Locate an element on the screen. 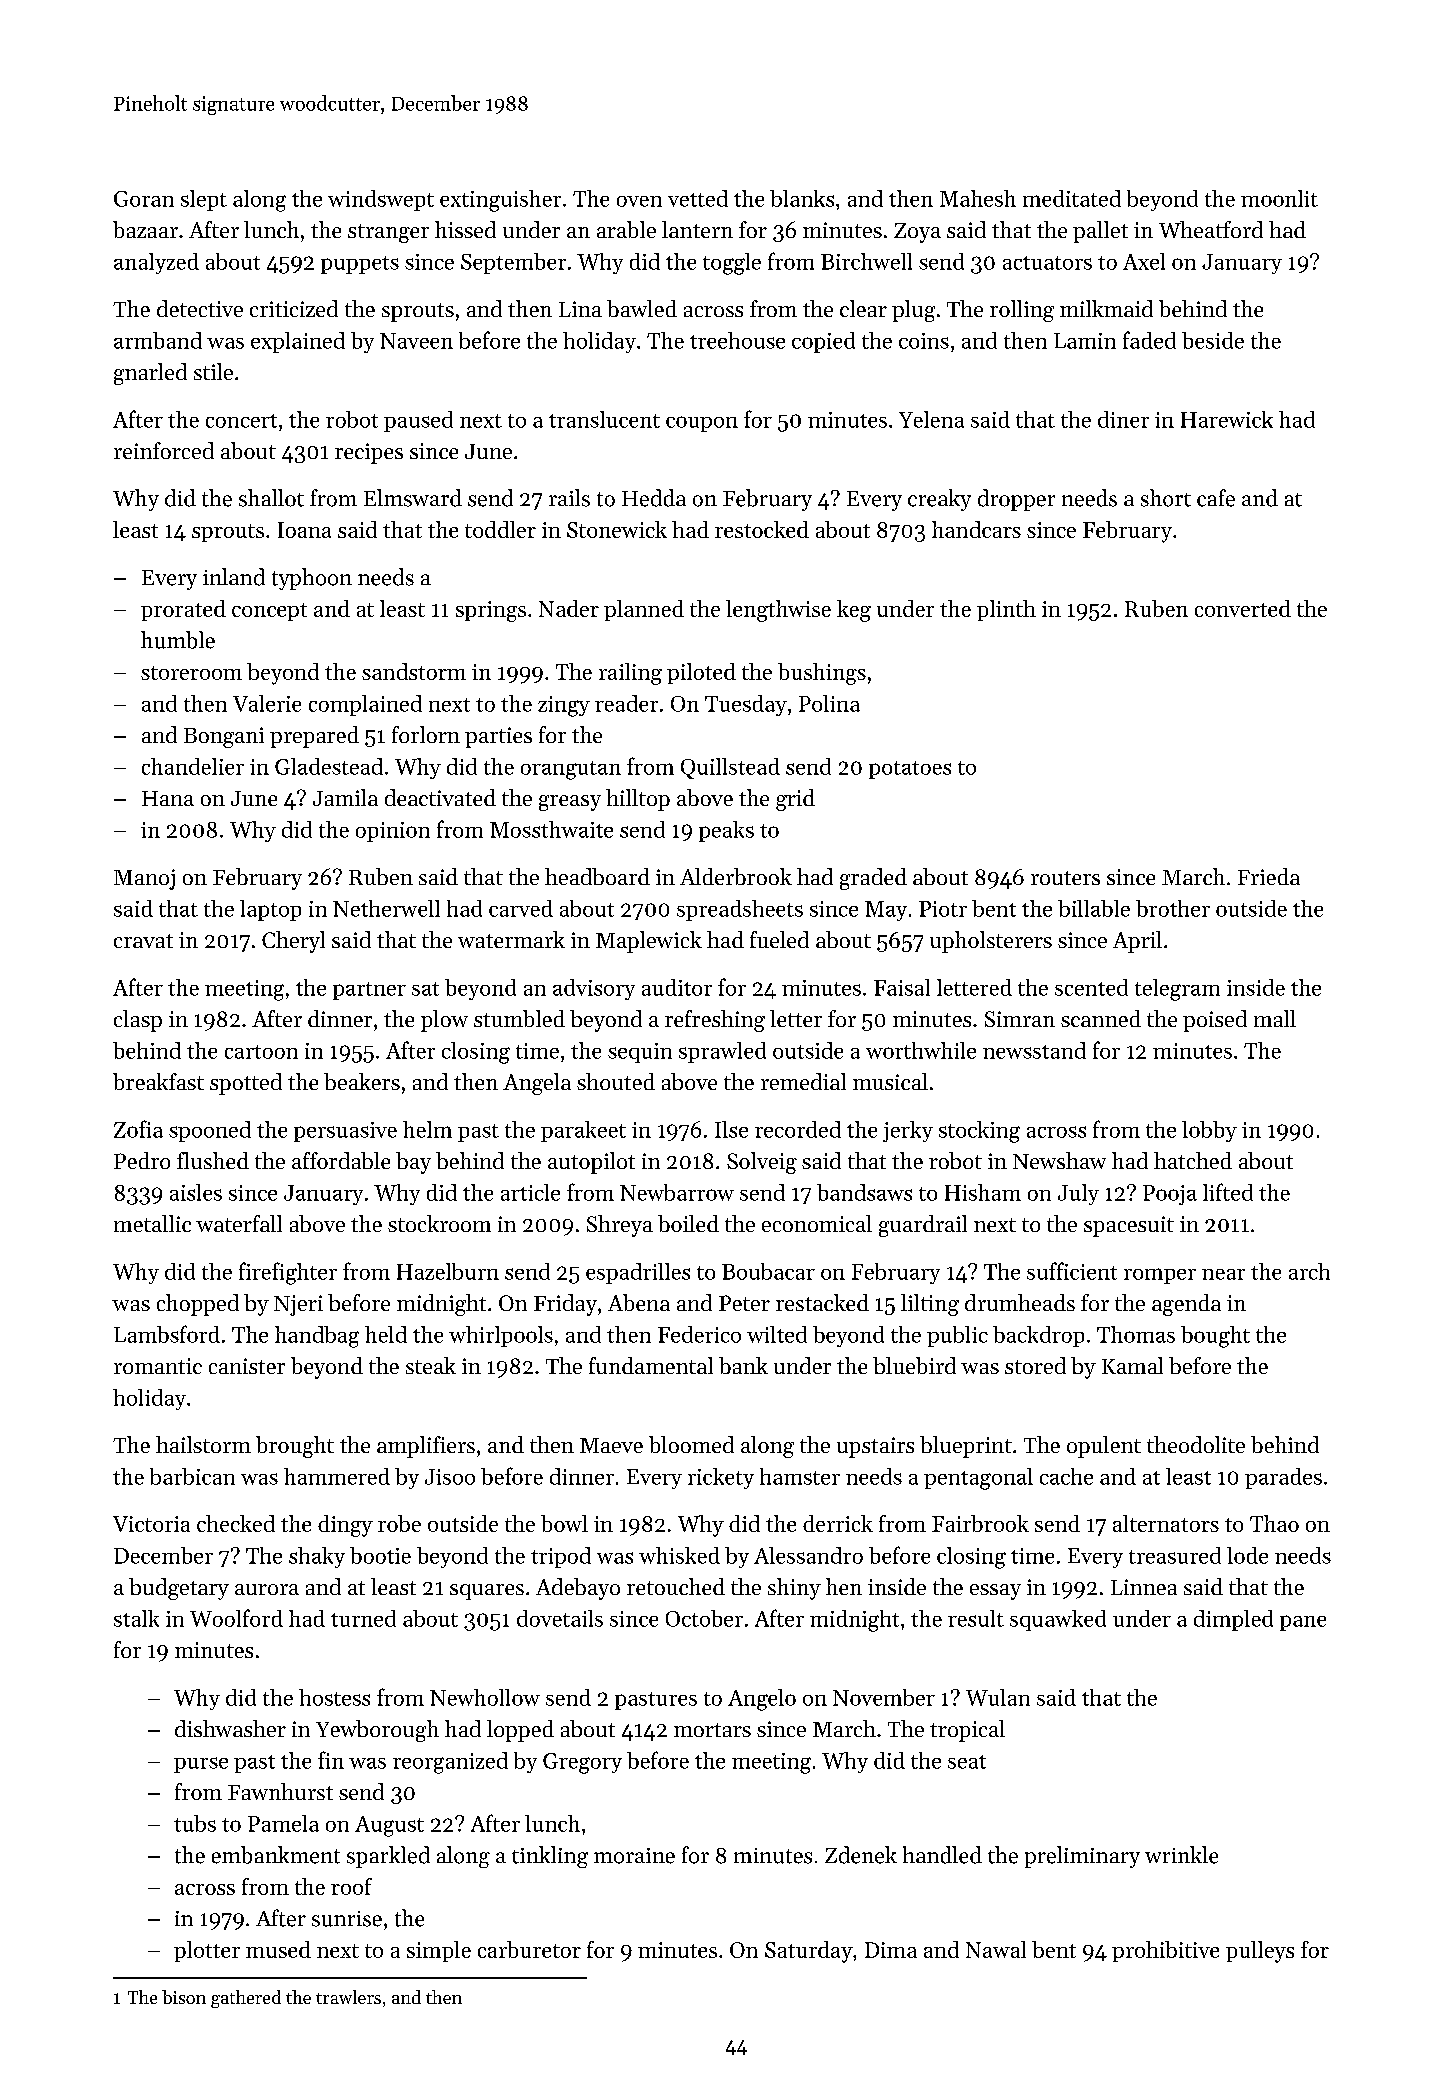 The height and width of the screenshot is (2100, 1450). May is located at coordinates (886, 911).
